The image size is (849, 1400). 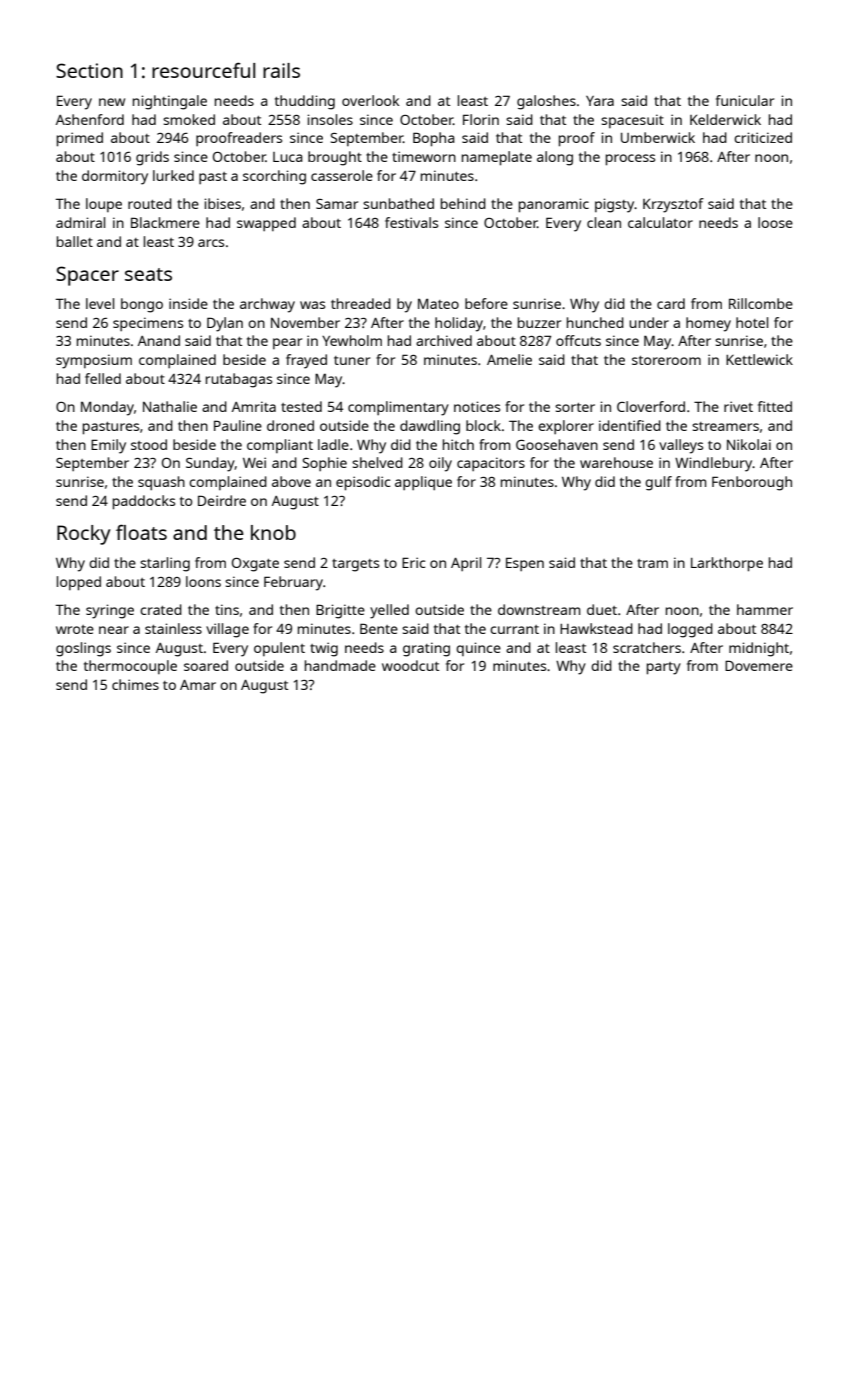 What do you see at coordinates (660, 222) in the image?
I see `calculator` at bounding box center [660, 222].
